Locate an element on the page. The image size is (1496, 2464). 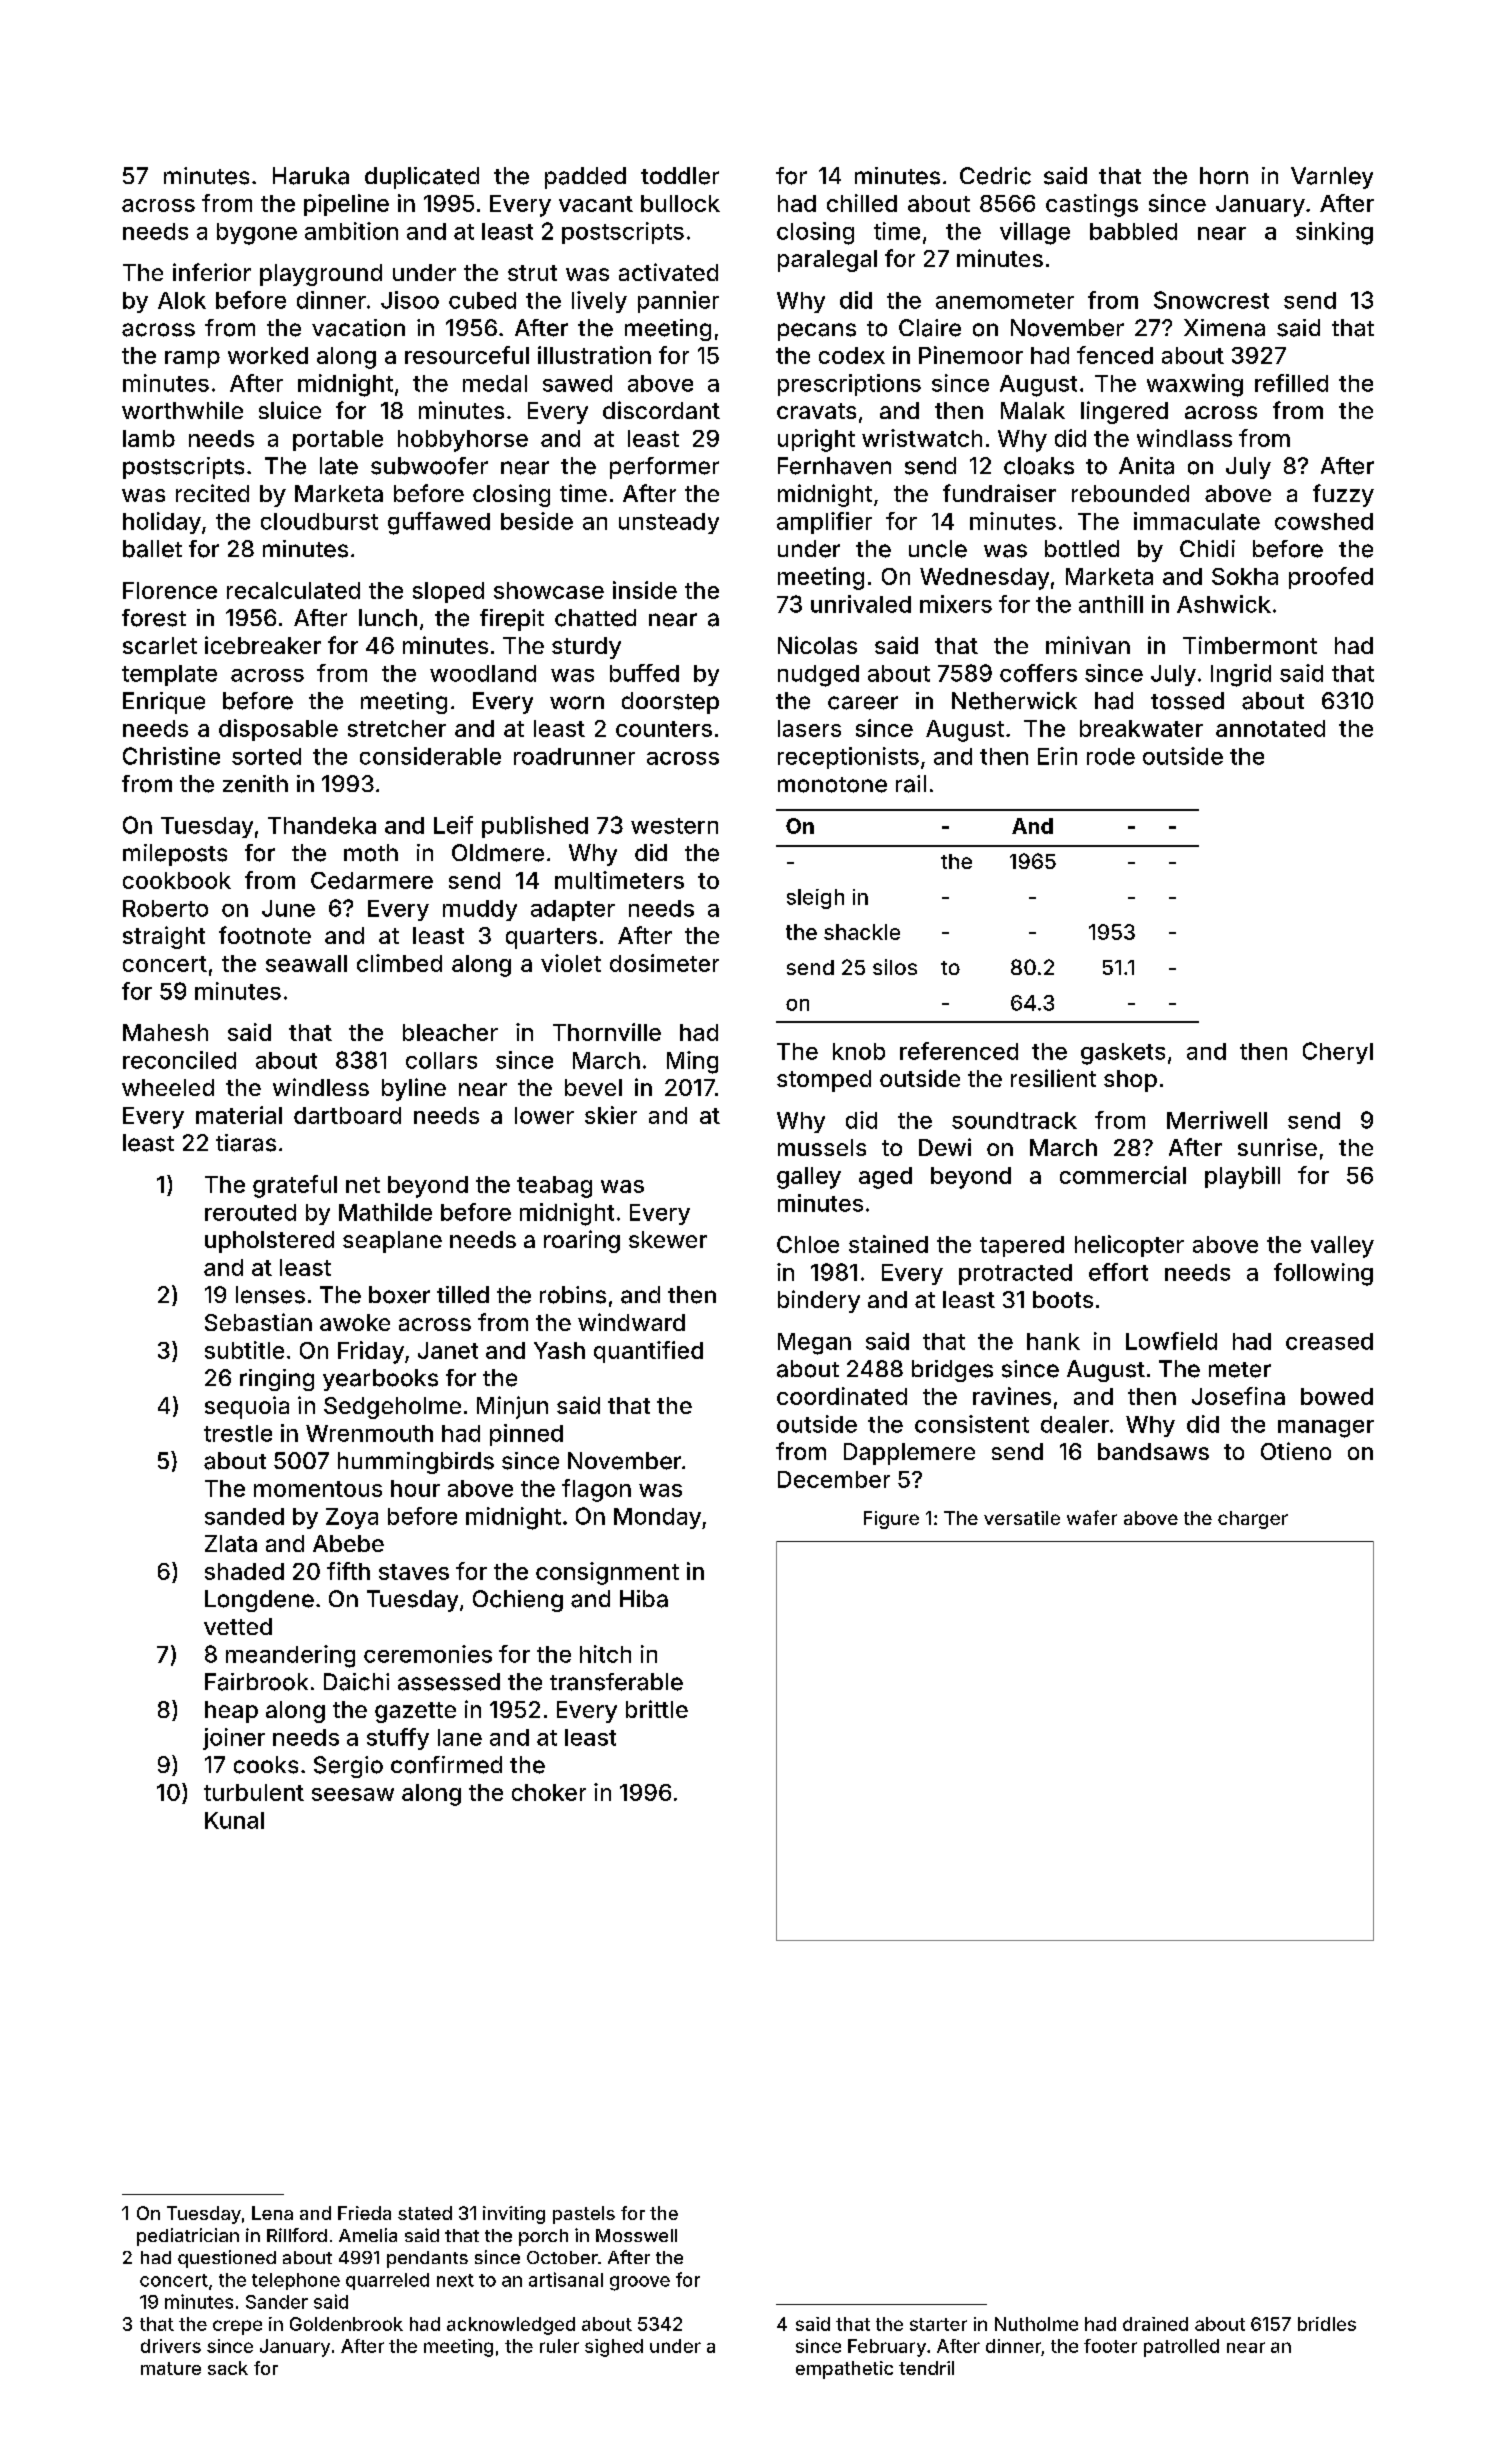
Oldmere is located at coordinates (498, 853).
